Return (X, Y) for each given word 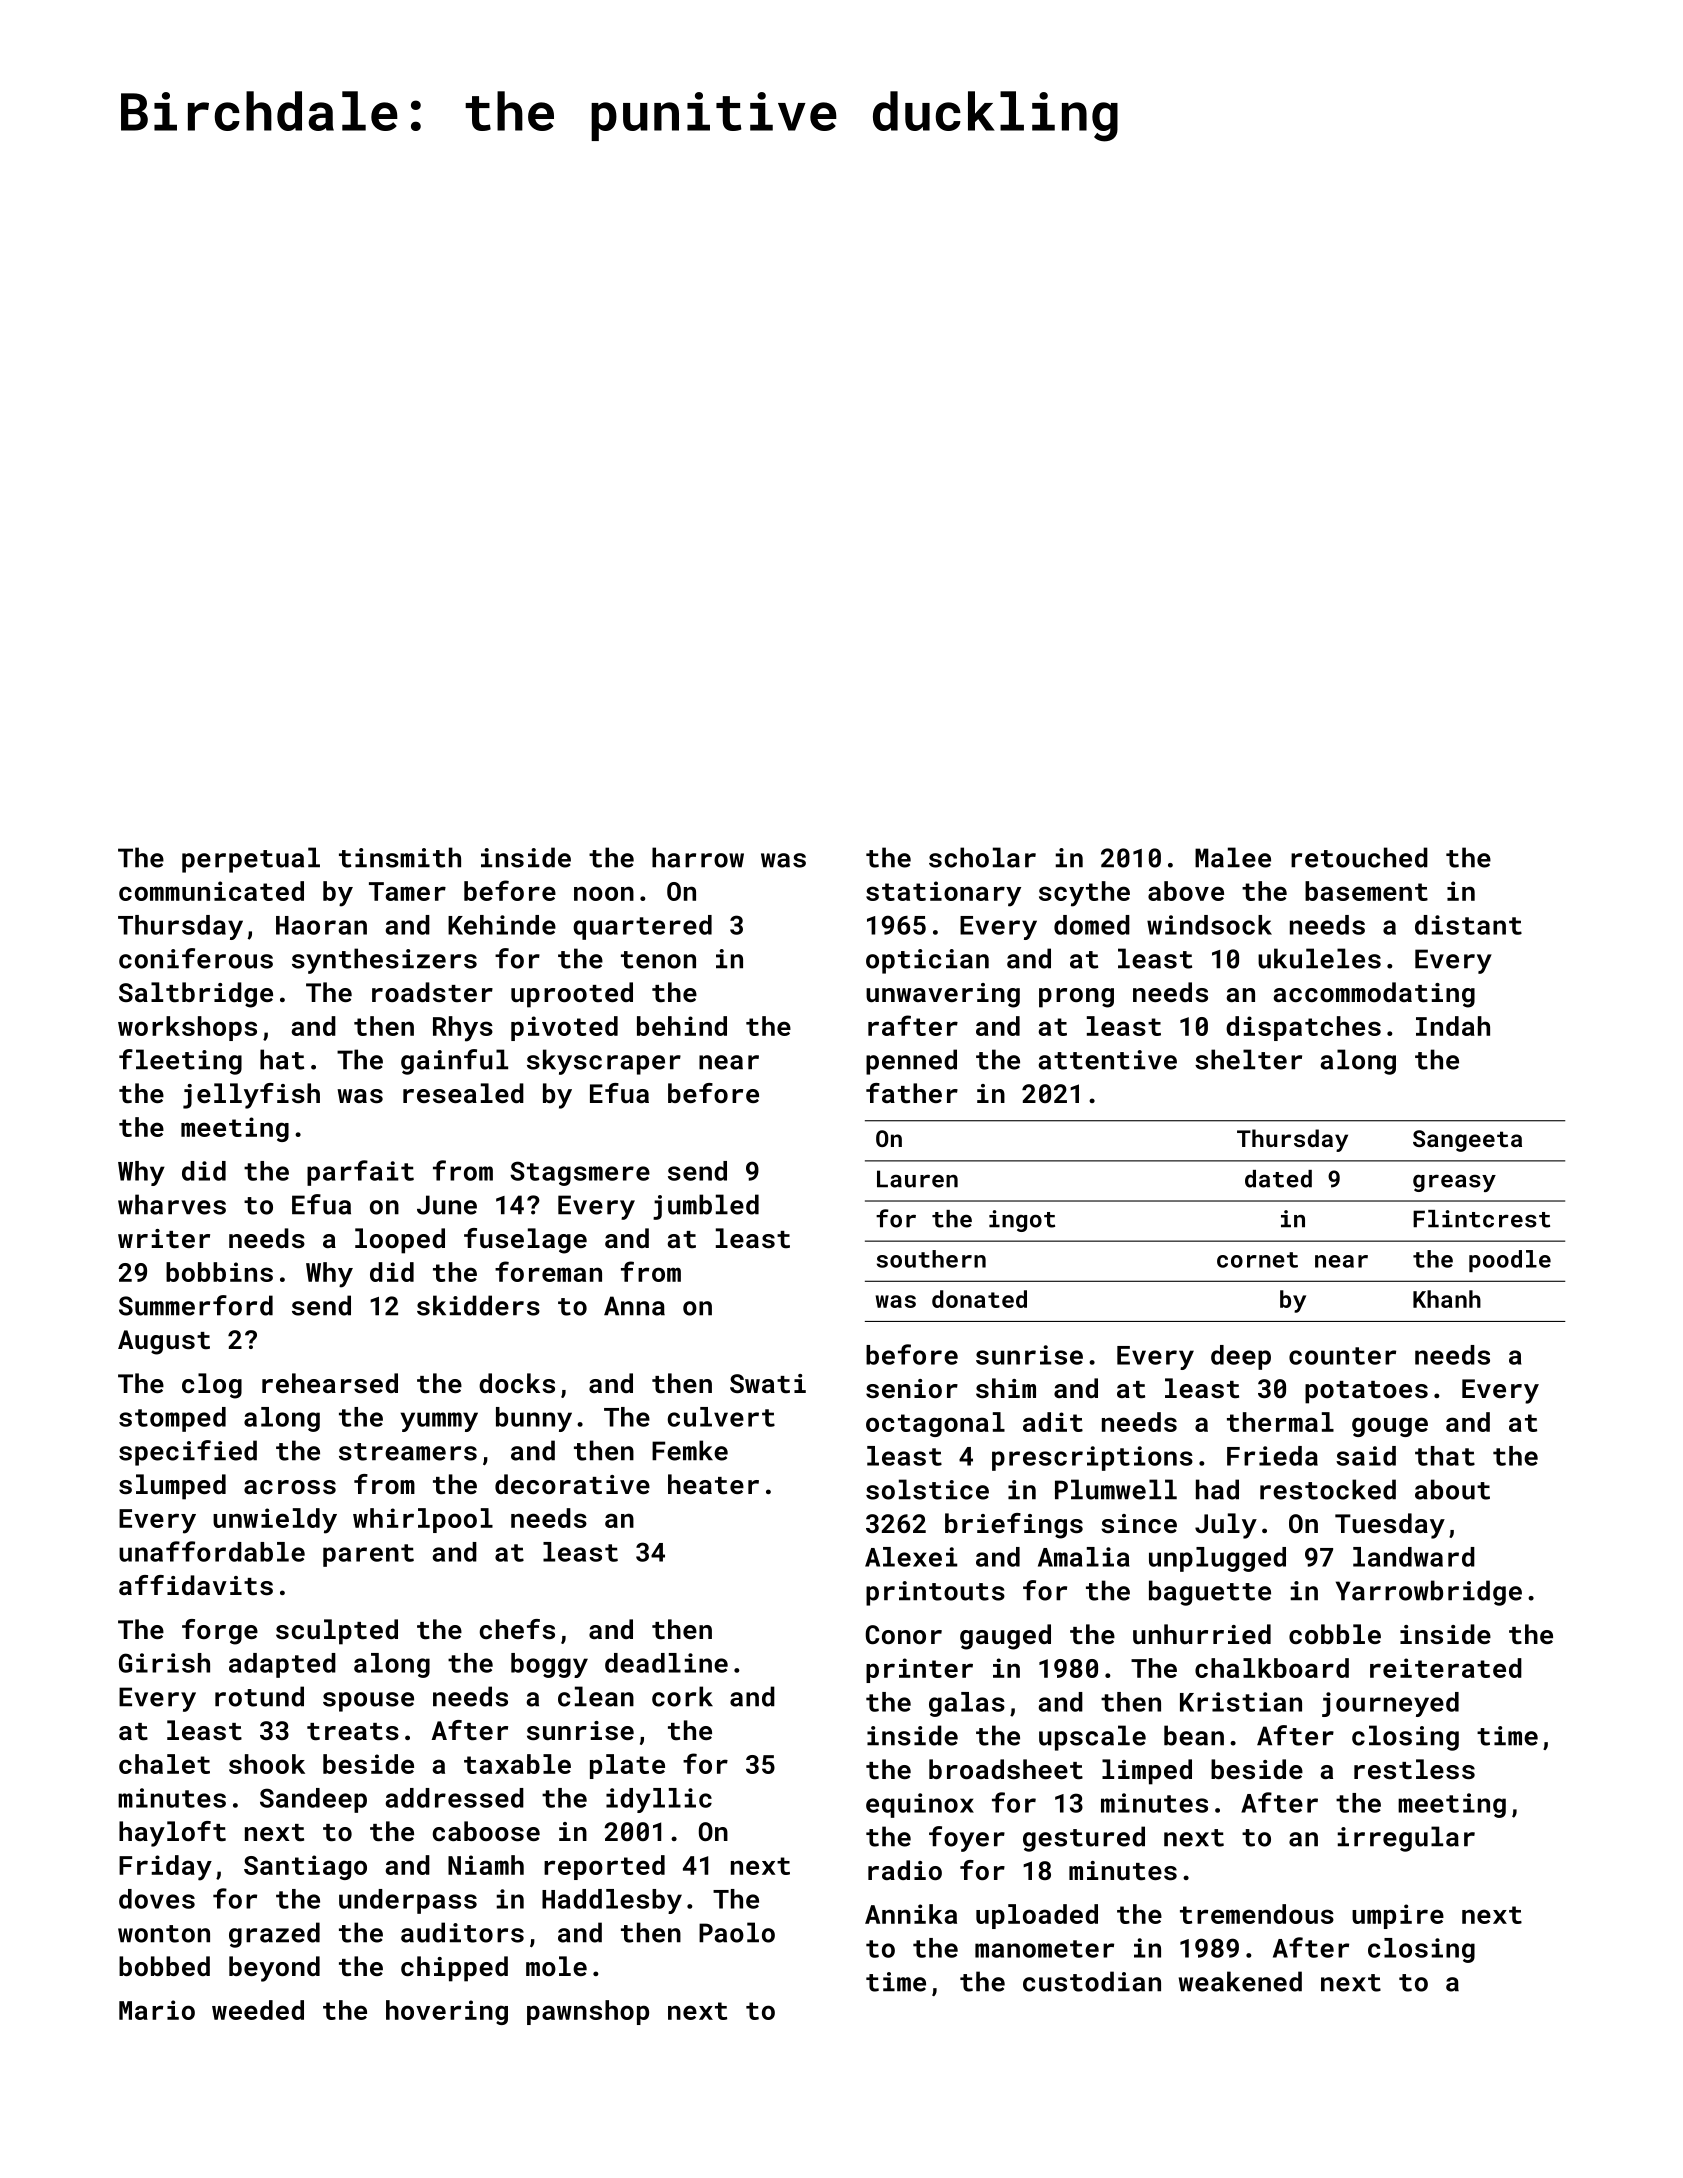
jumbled (706, 1207)
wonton (164, 1934)
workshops (187, 1028)
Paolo (737, 1932)
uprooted (572, 995)
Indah (1453, 1026)
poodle (1510, 1261)
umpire (1398, 1916)
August (164, 1342)
